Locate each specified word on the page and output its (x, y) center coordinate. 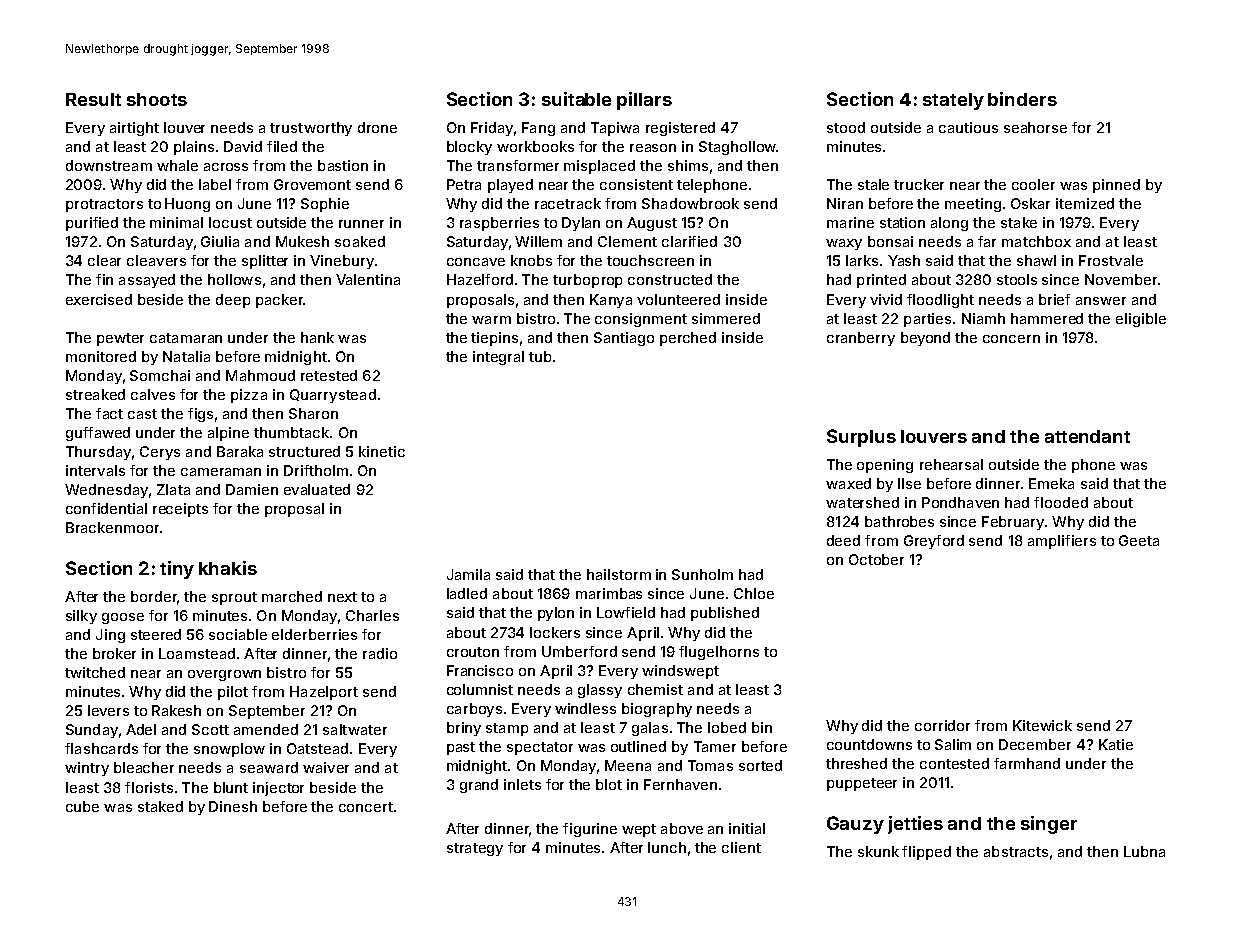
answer (1101, 301)
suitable (576, 99)
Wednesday (106, 491)
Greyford (934, 542)
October (876, 559)
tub (540, 356)
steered (156, 634)
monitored (101, 356)
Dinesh (233, 806)
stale (873, 184)
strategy (475, 849)
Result (93, 99)
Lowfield (626, 612)
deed (843, 540)
